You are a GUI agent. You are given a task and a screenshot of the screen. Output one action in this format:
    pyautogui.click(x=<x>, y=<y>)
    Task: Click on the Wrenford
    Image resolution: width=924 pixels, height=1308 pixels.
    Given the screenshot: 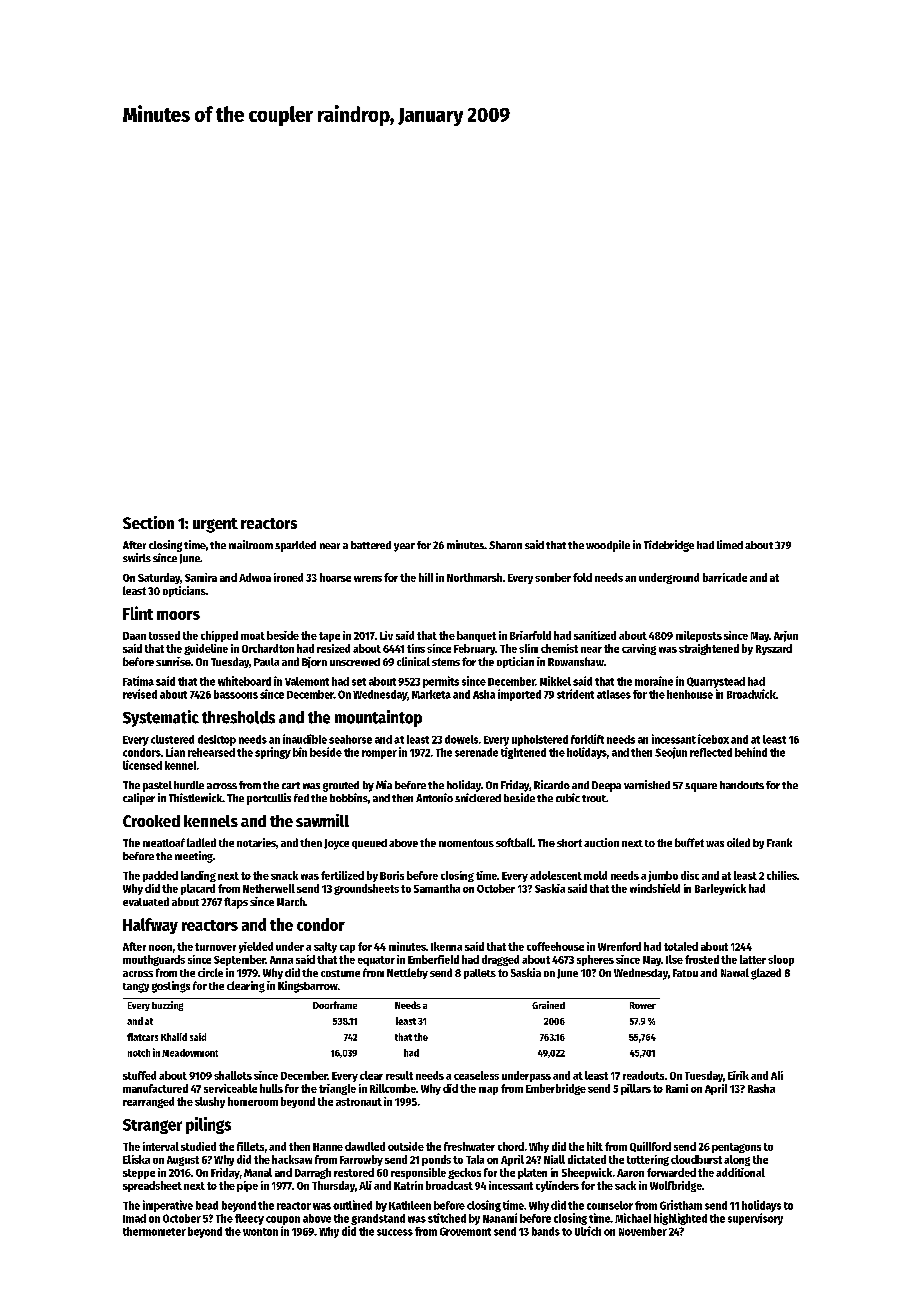 What is the action you would take?
    pyautogui.click(x=619, y=946)
